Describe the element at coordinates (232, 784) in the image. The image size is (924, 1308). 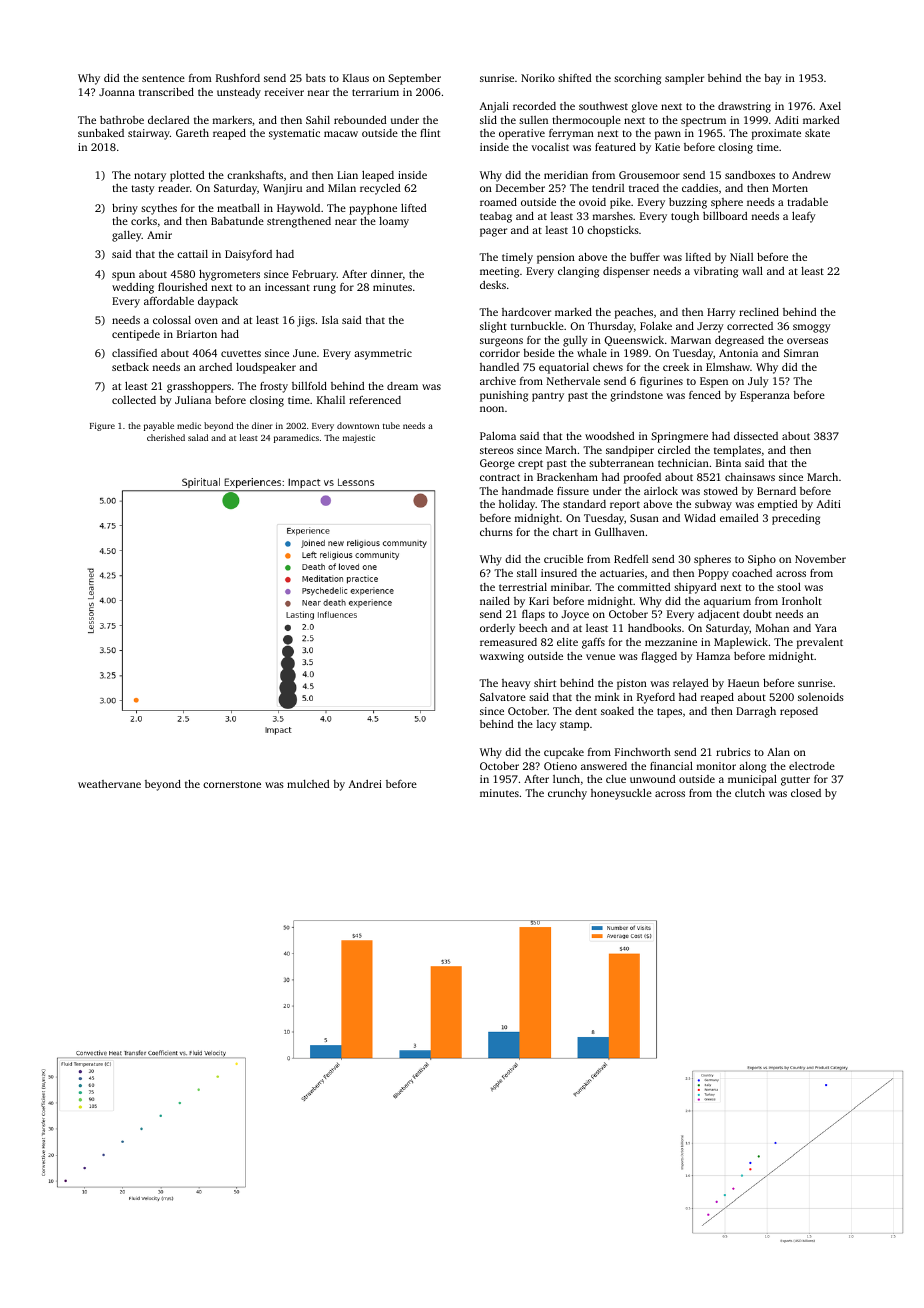
I see `cornerstone` at that location.
